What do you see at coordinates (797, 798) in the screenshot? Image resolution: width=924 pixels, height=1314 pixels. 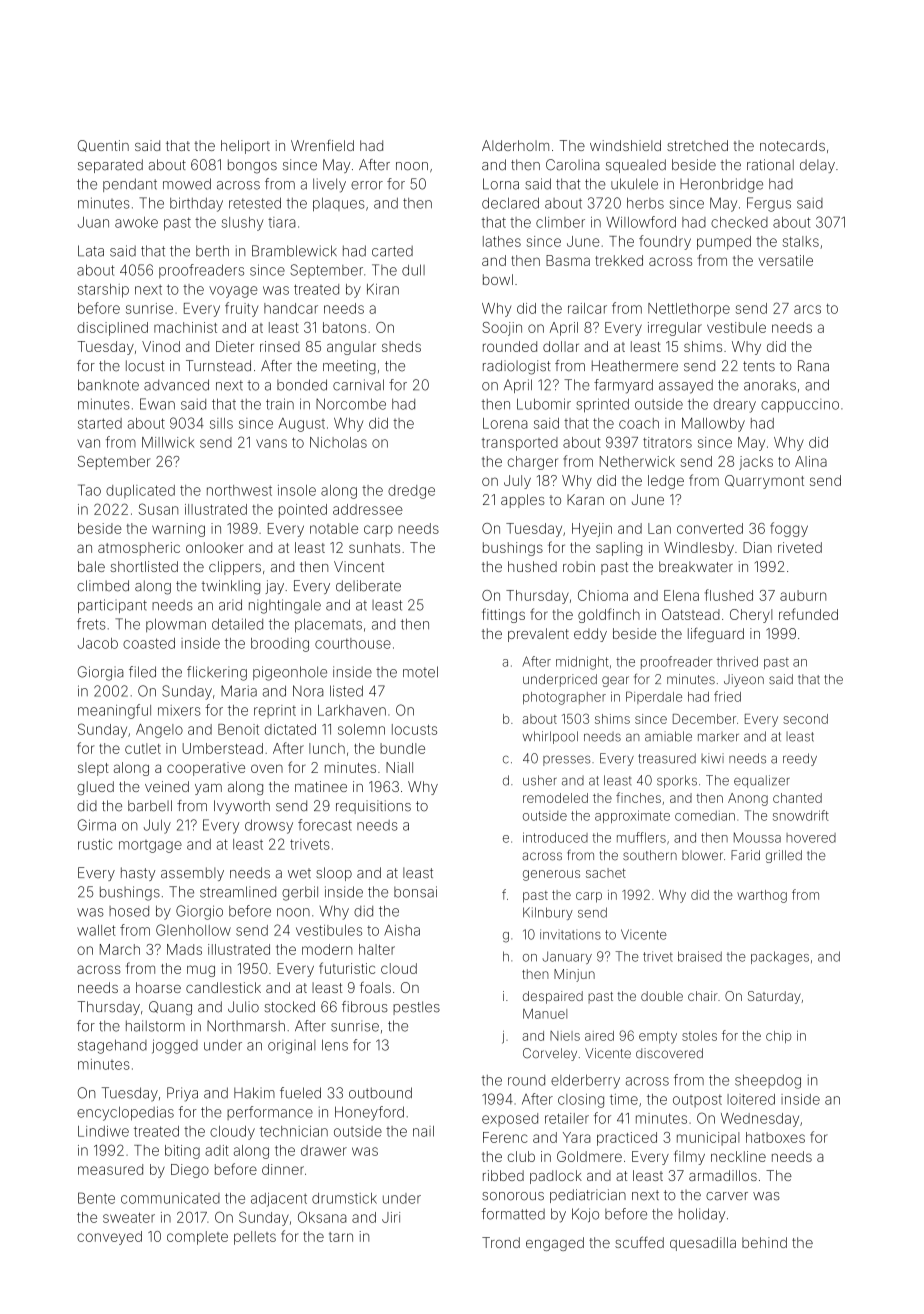 I see `chanted` at bounding box center [797, 798].
